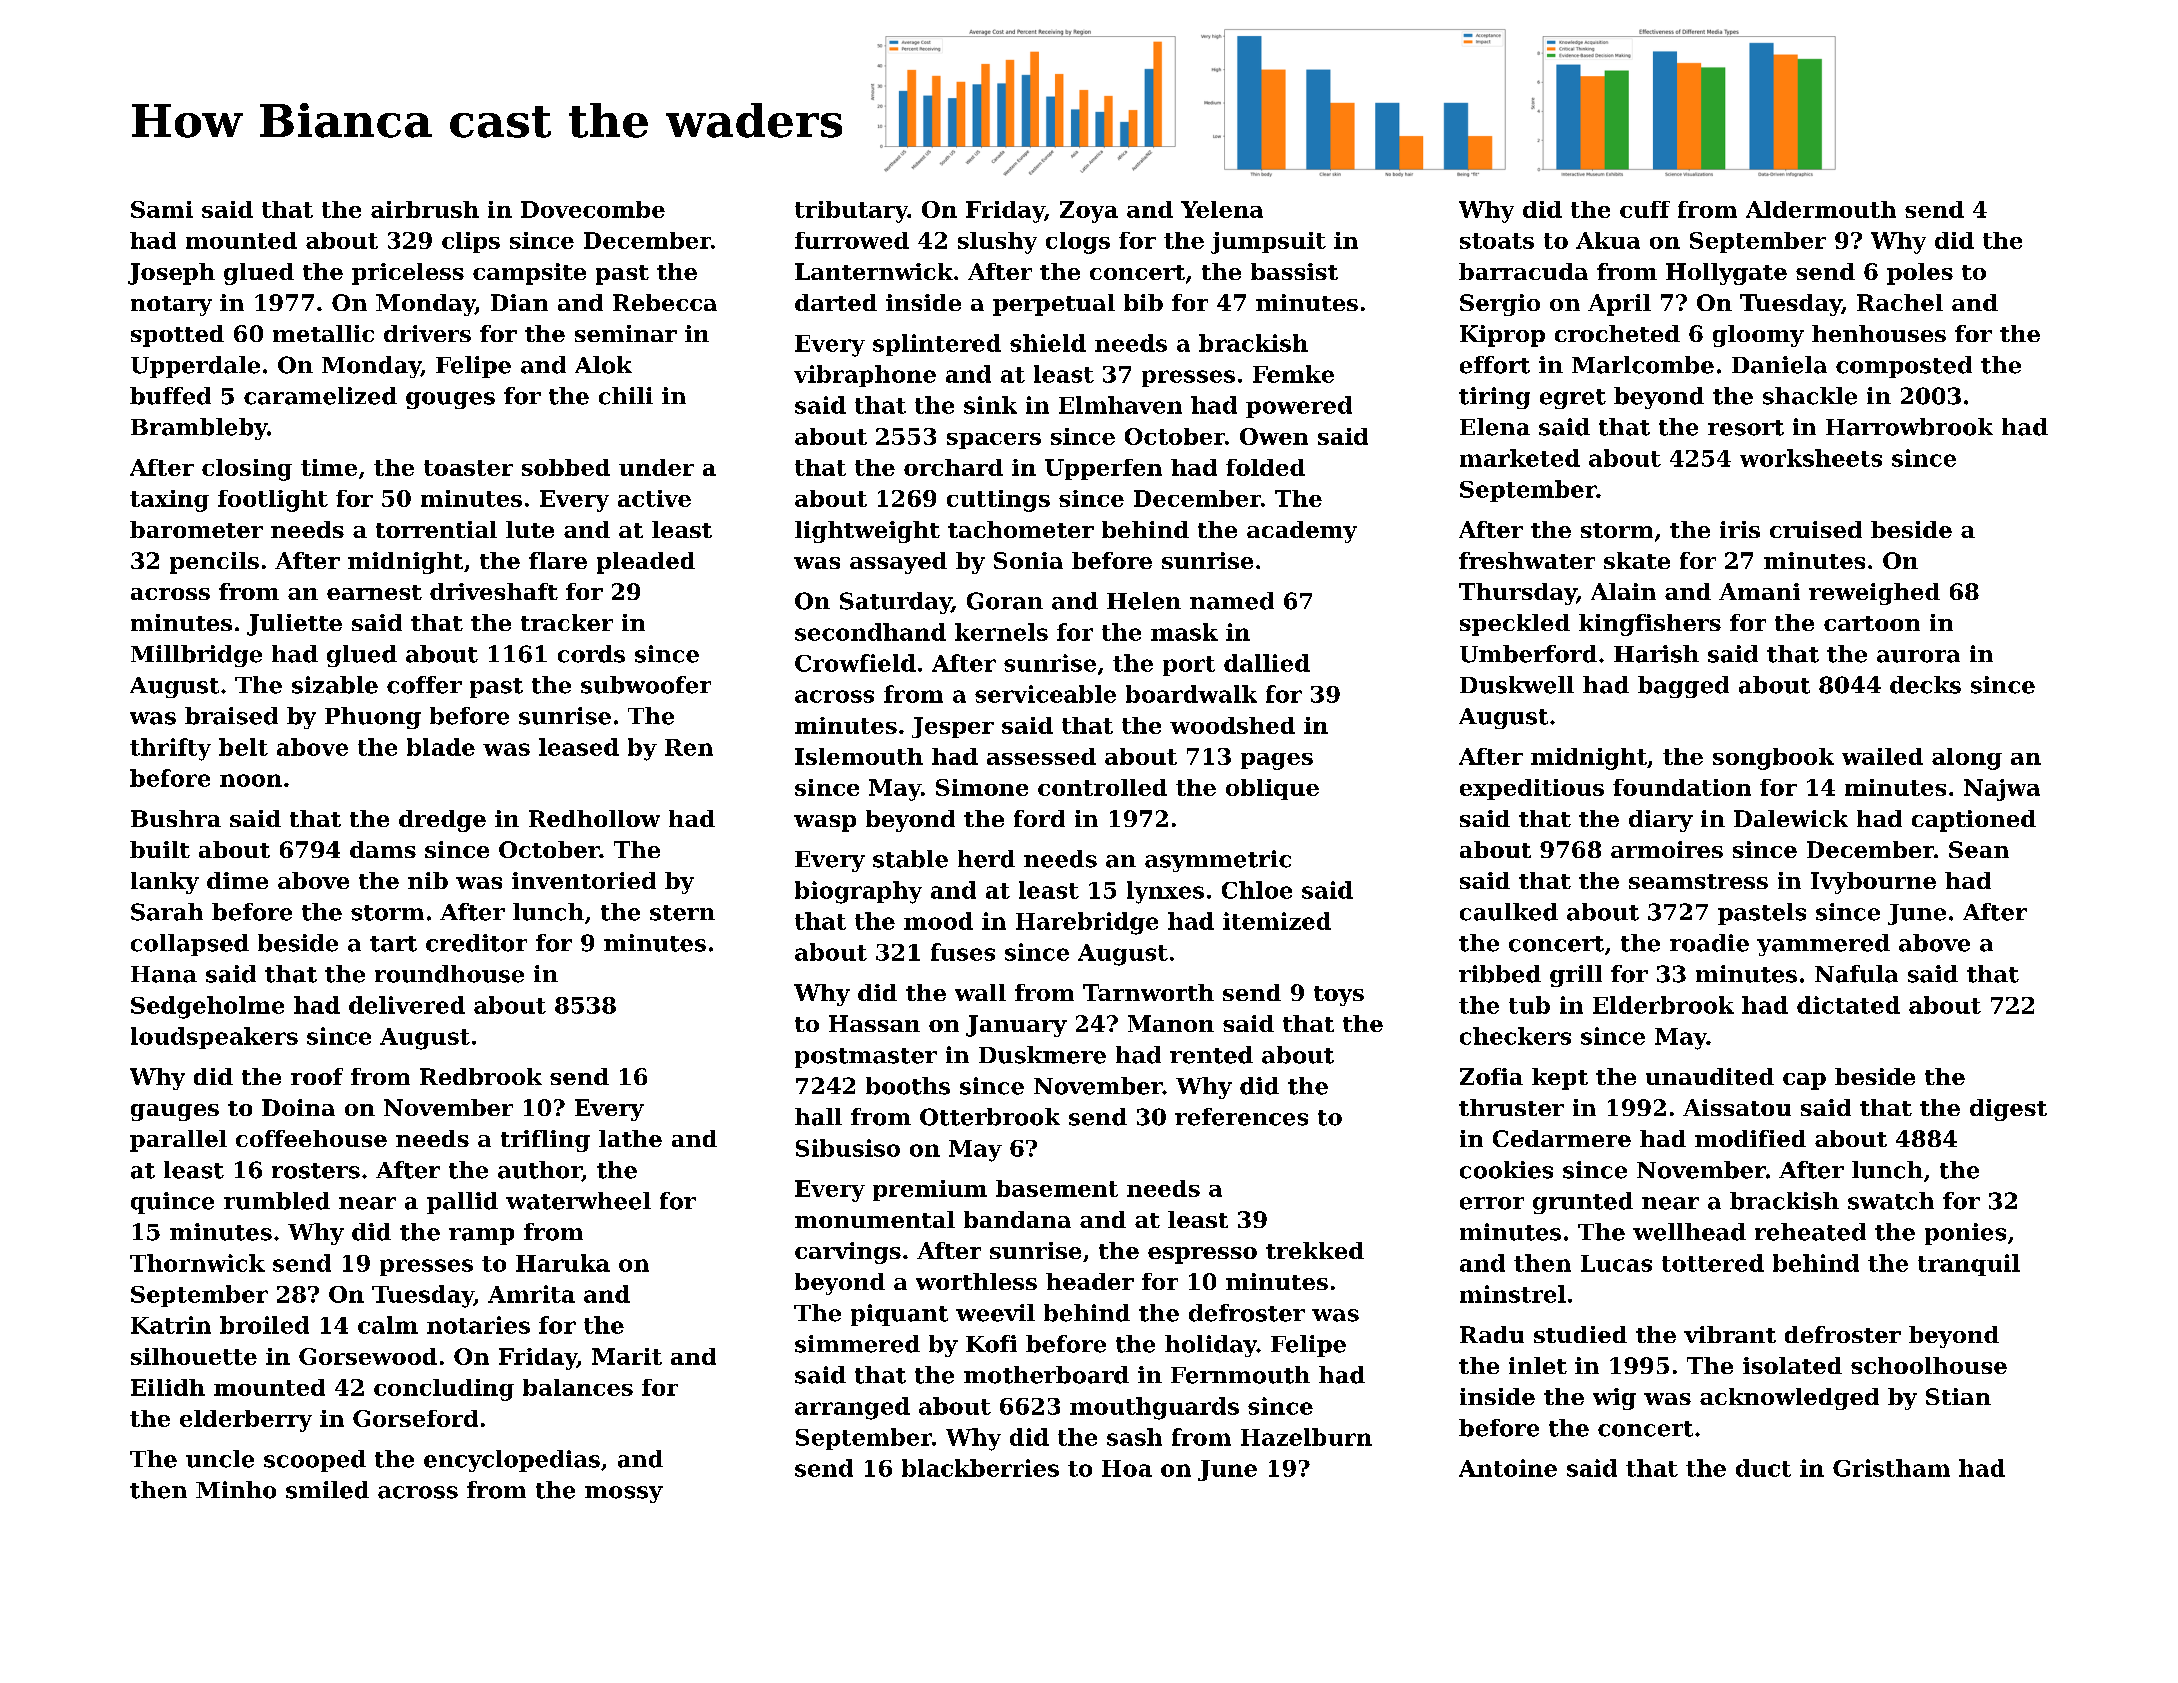 The height and width of the page is (1683, 2178). I want to click on spotted, so click(177, 336).
